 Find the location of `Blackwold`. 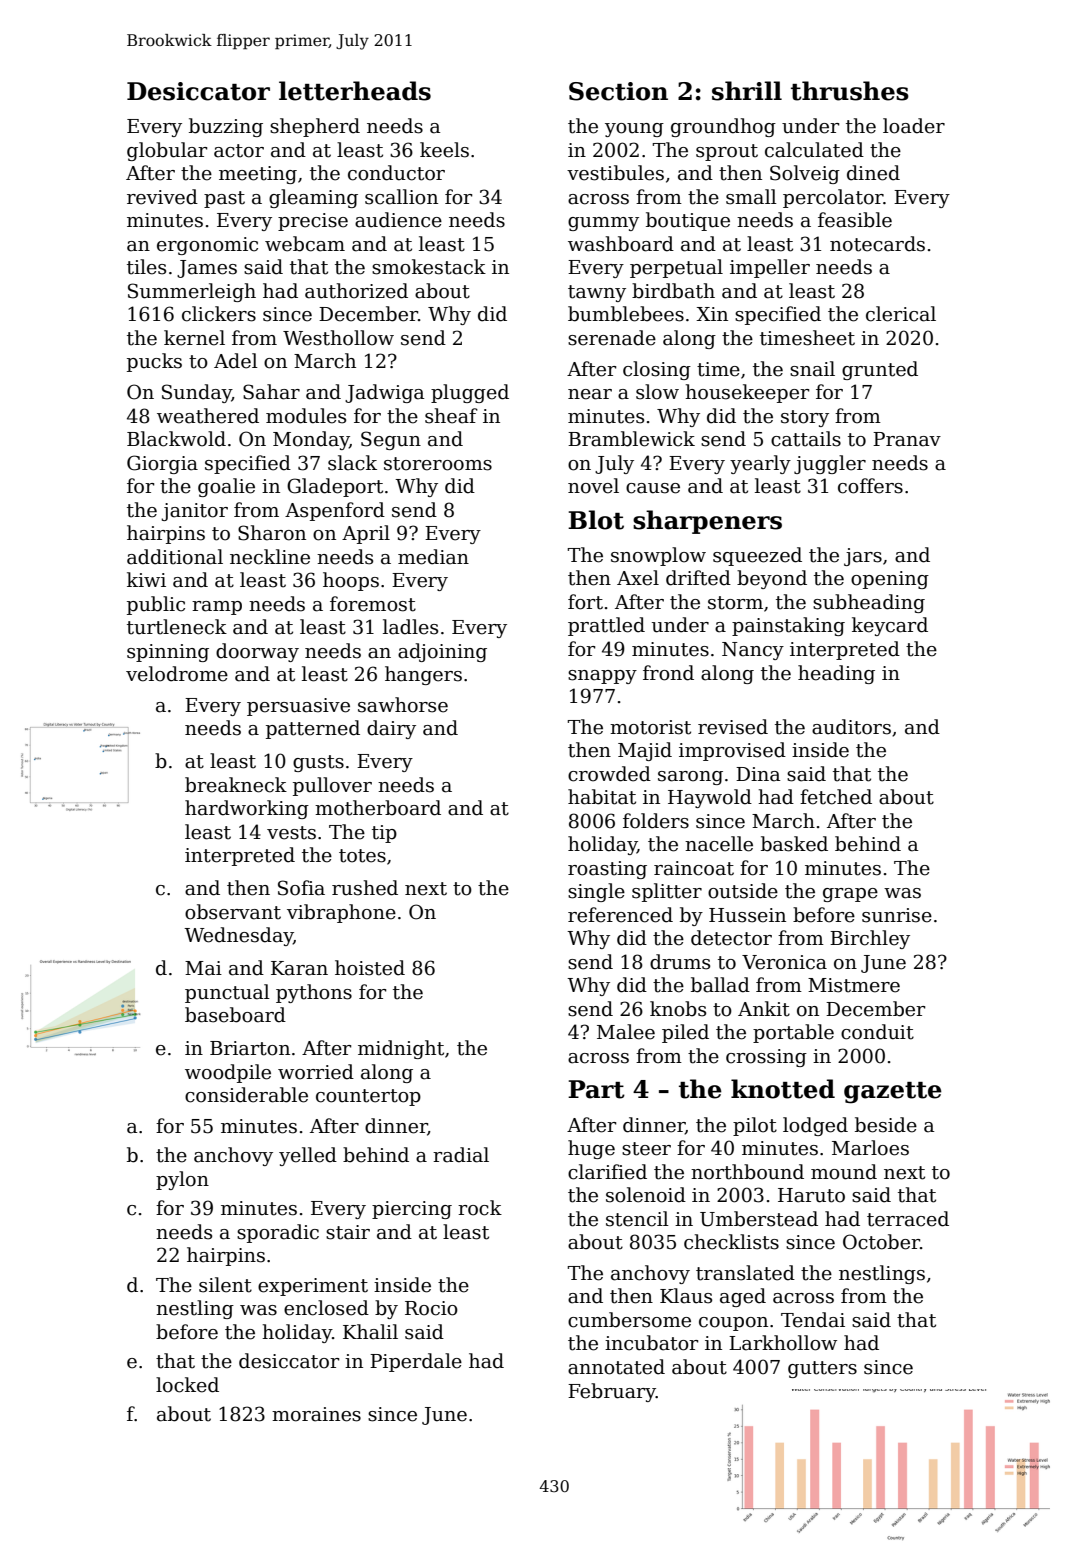

Blackwold is located at coordinates (176, 439).
